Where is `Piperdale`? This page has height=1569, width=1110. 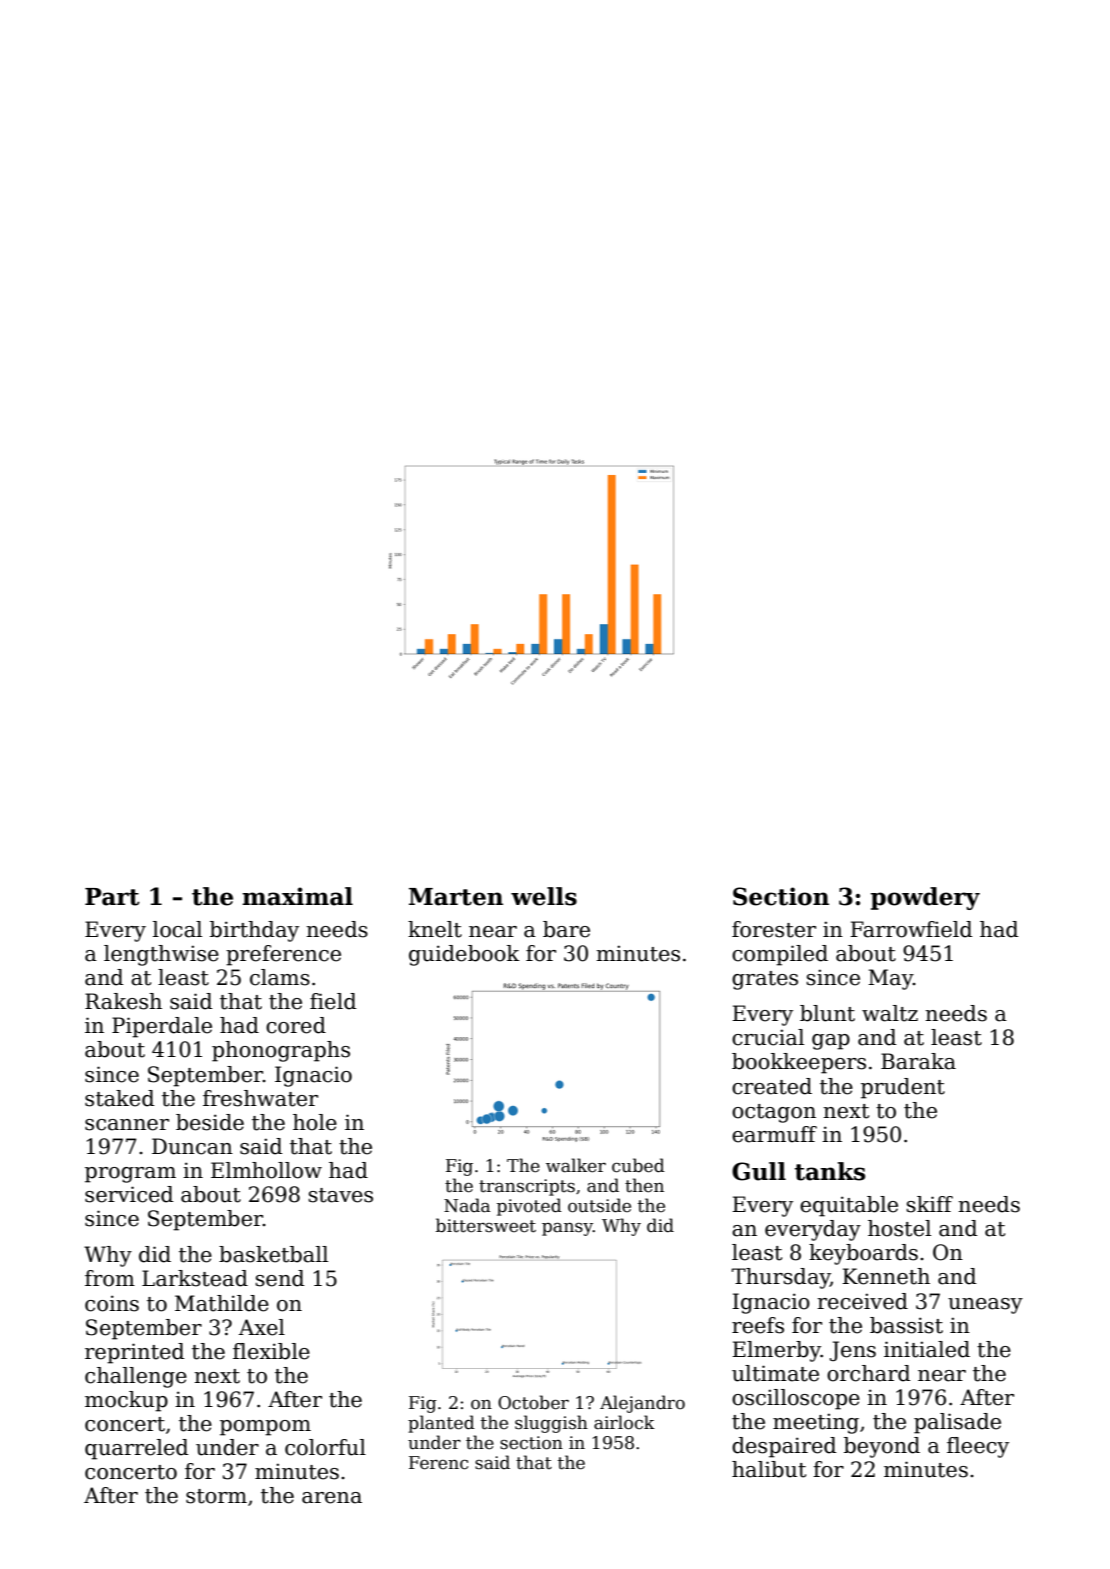
Piperdale is located at coordinates (162, 1027).
